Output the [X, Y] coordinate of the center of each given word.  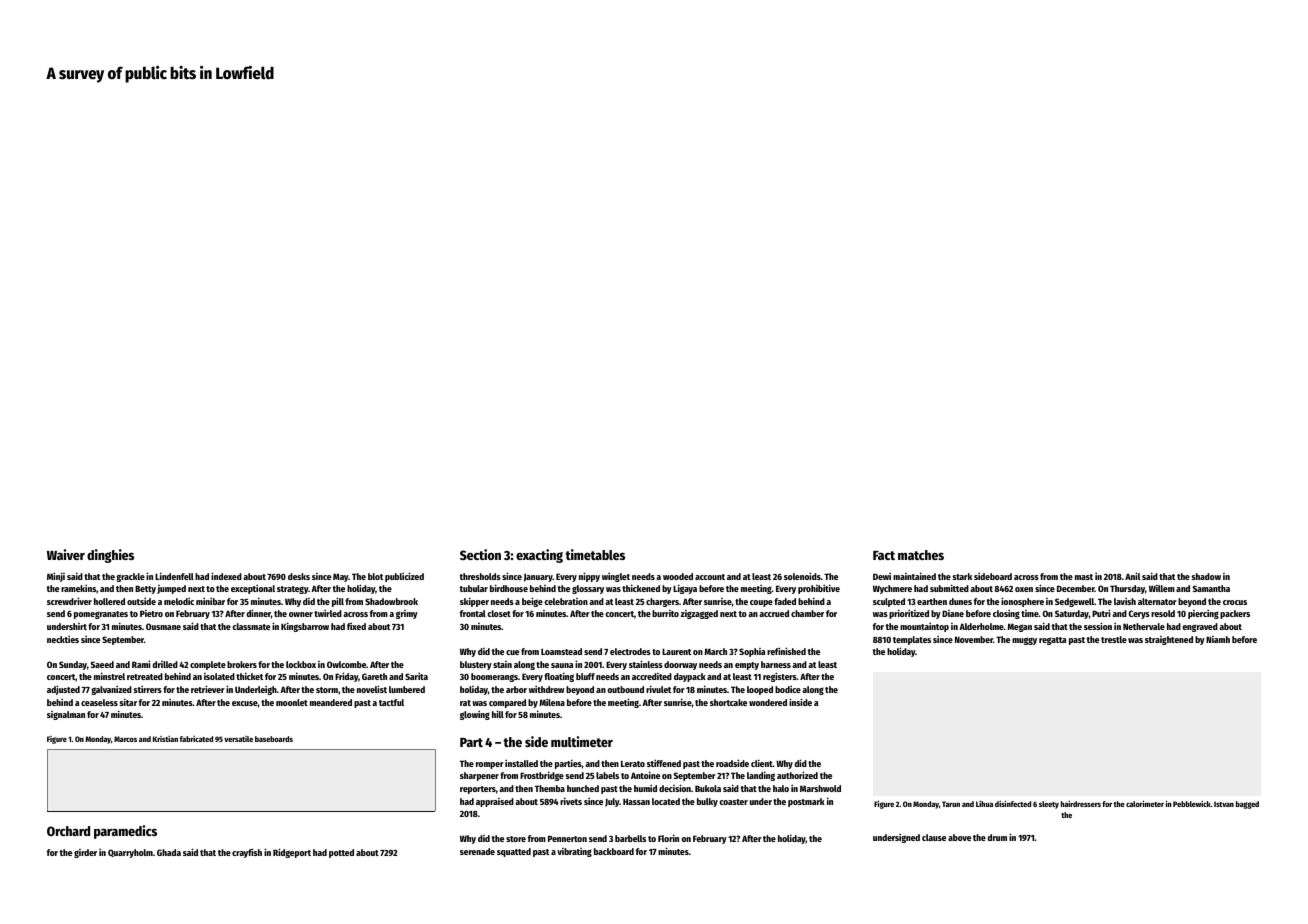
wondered [768, 702]
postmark [806, 802]
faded [785, 601]
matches [921, 555]
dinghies [110, 556]
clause [934, 837]
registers [780, 677]
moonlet [292, 702]
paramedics [125, 832]
